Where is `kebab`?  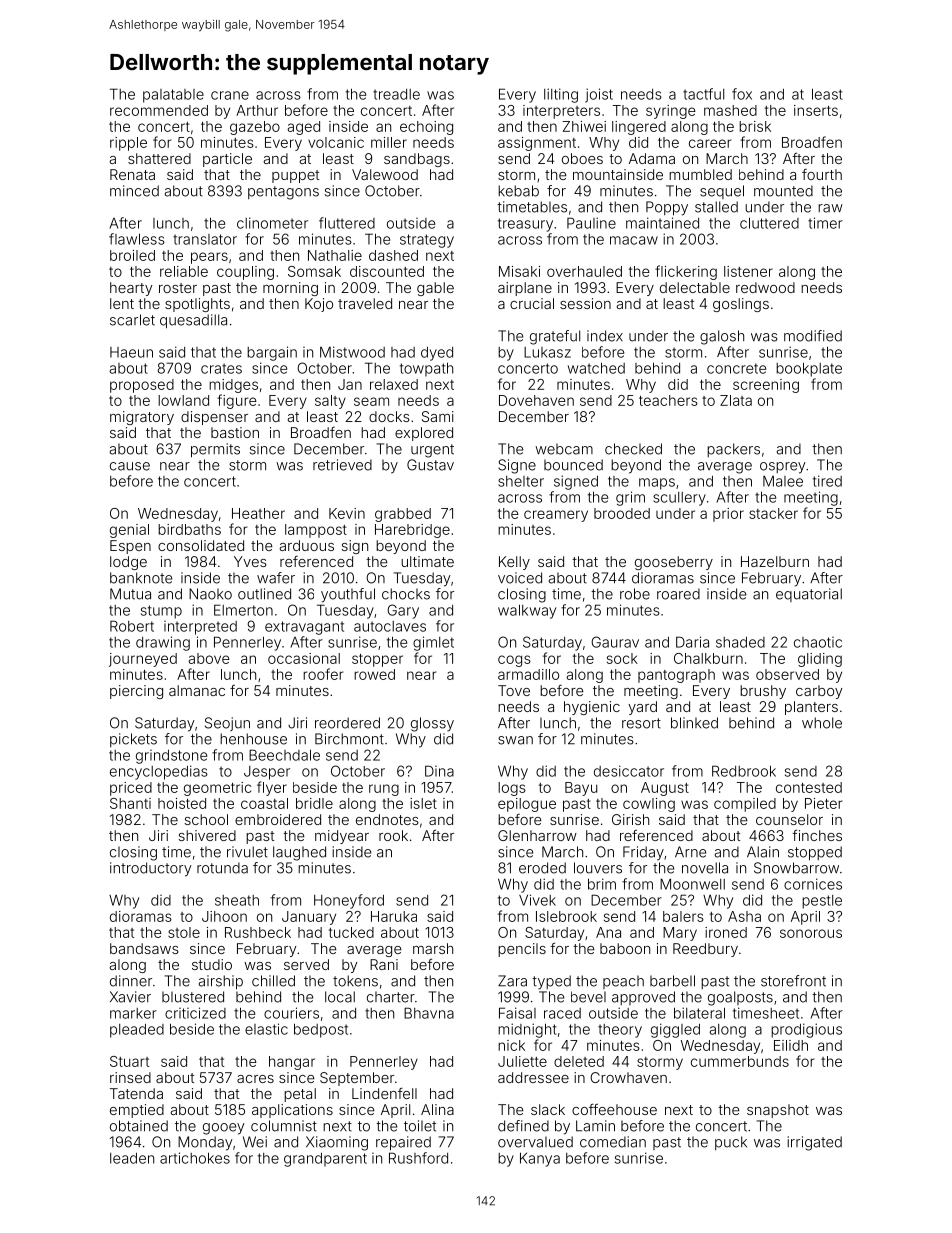 kebab is located at coordinates (518, 191).
